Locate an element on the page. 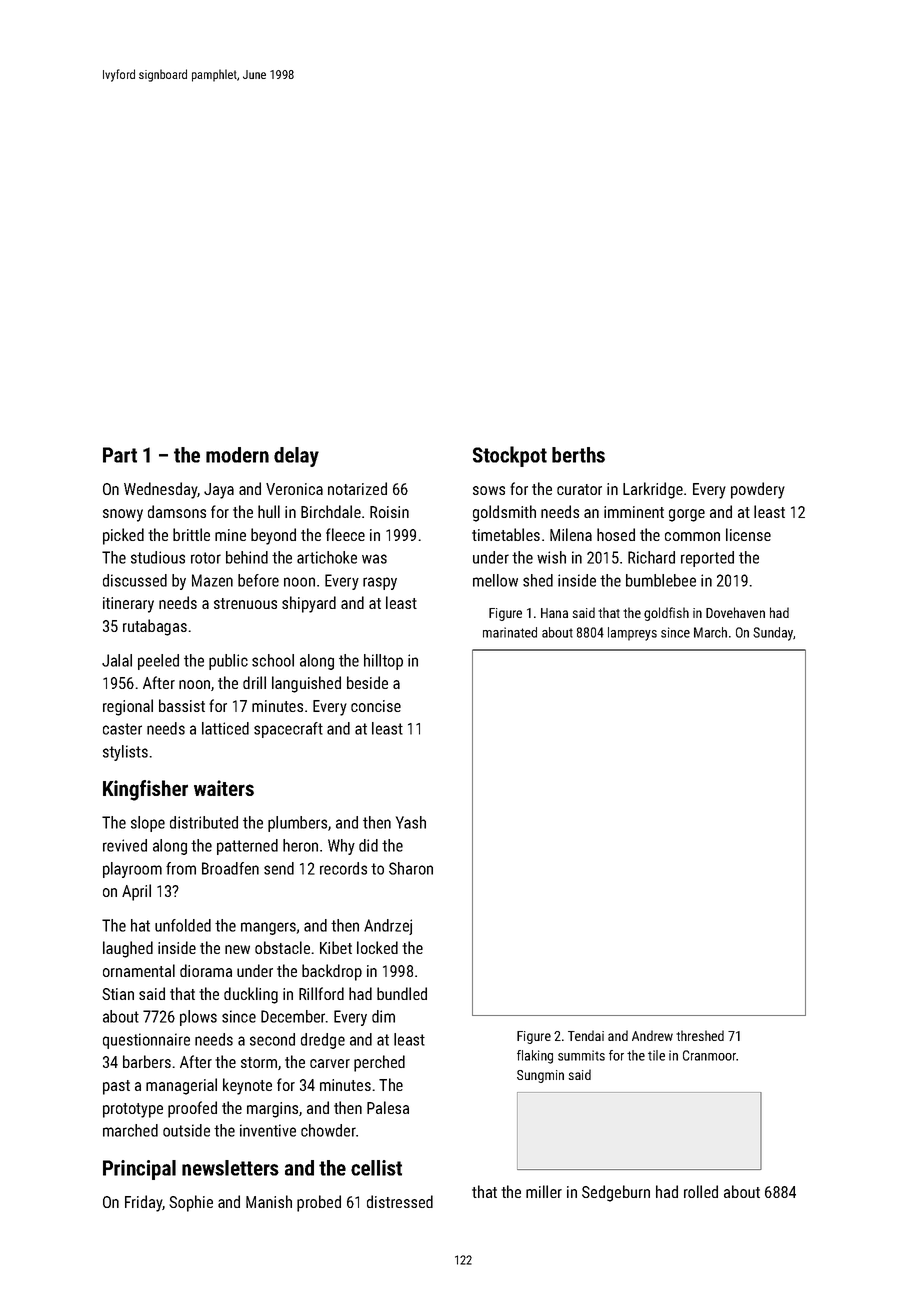  Yash is located at coordinates (411, 822).
